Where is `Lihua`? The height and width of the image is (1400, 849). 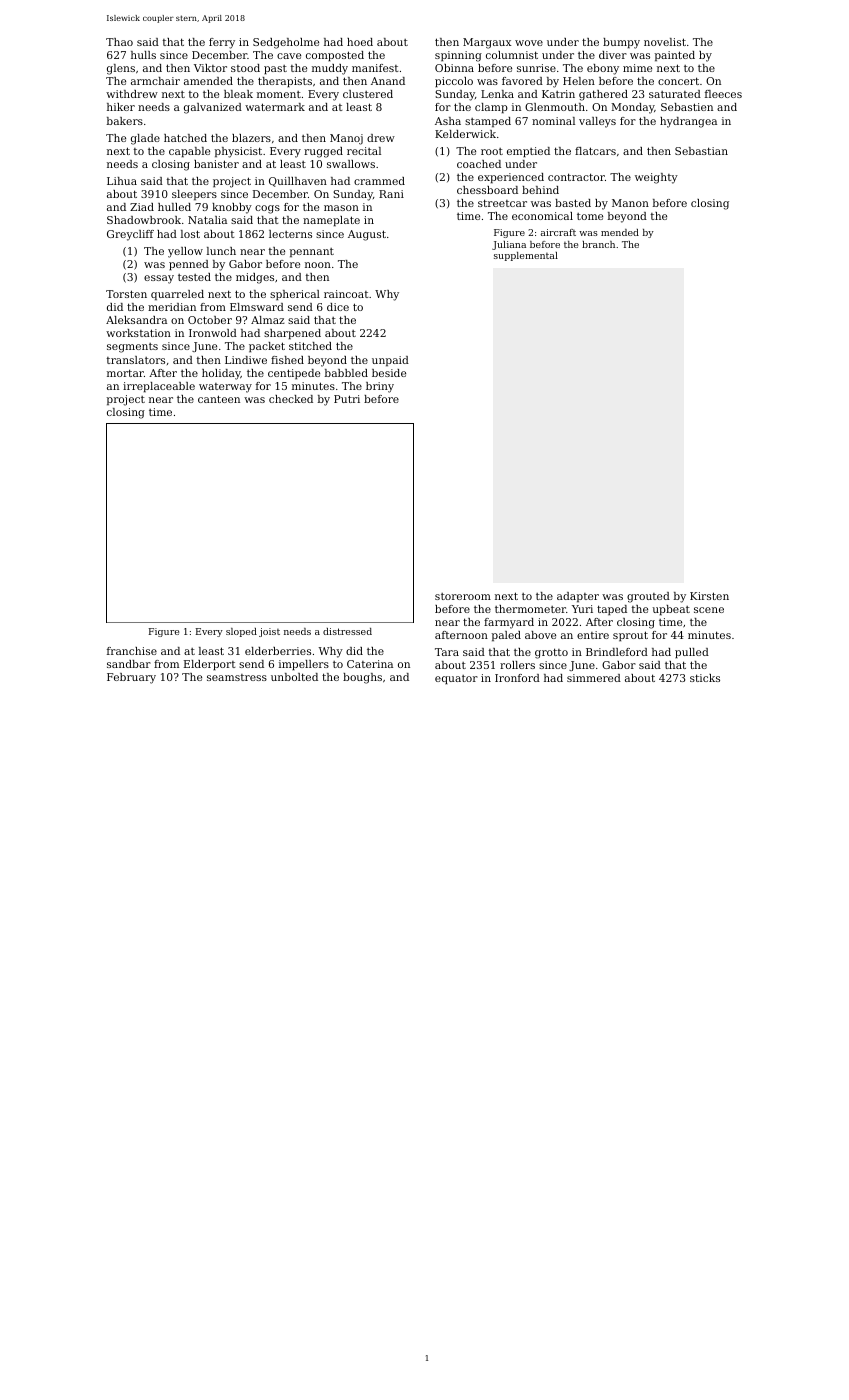
Lihua is located at coordinates (122, 181).
